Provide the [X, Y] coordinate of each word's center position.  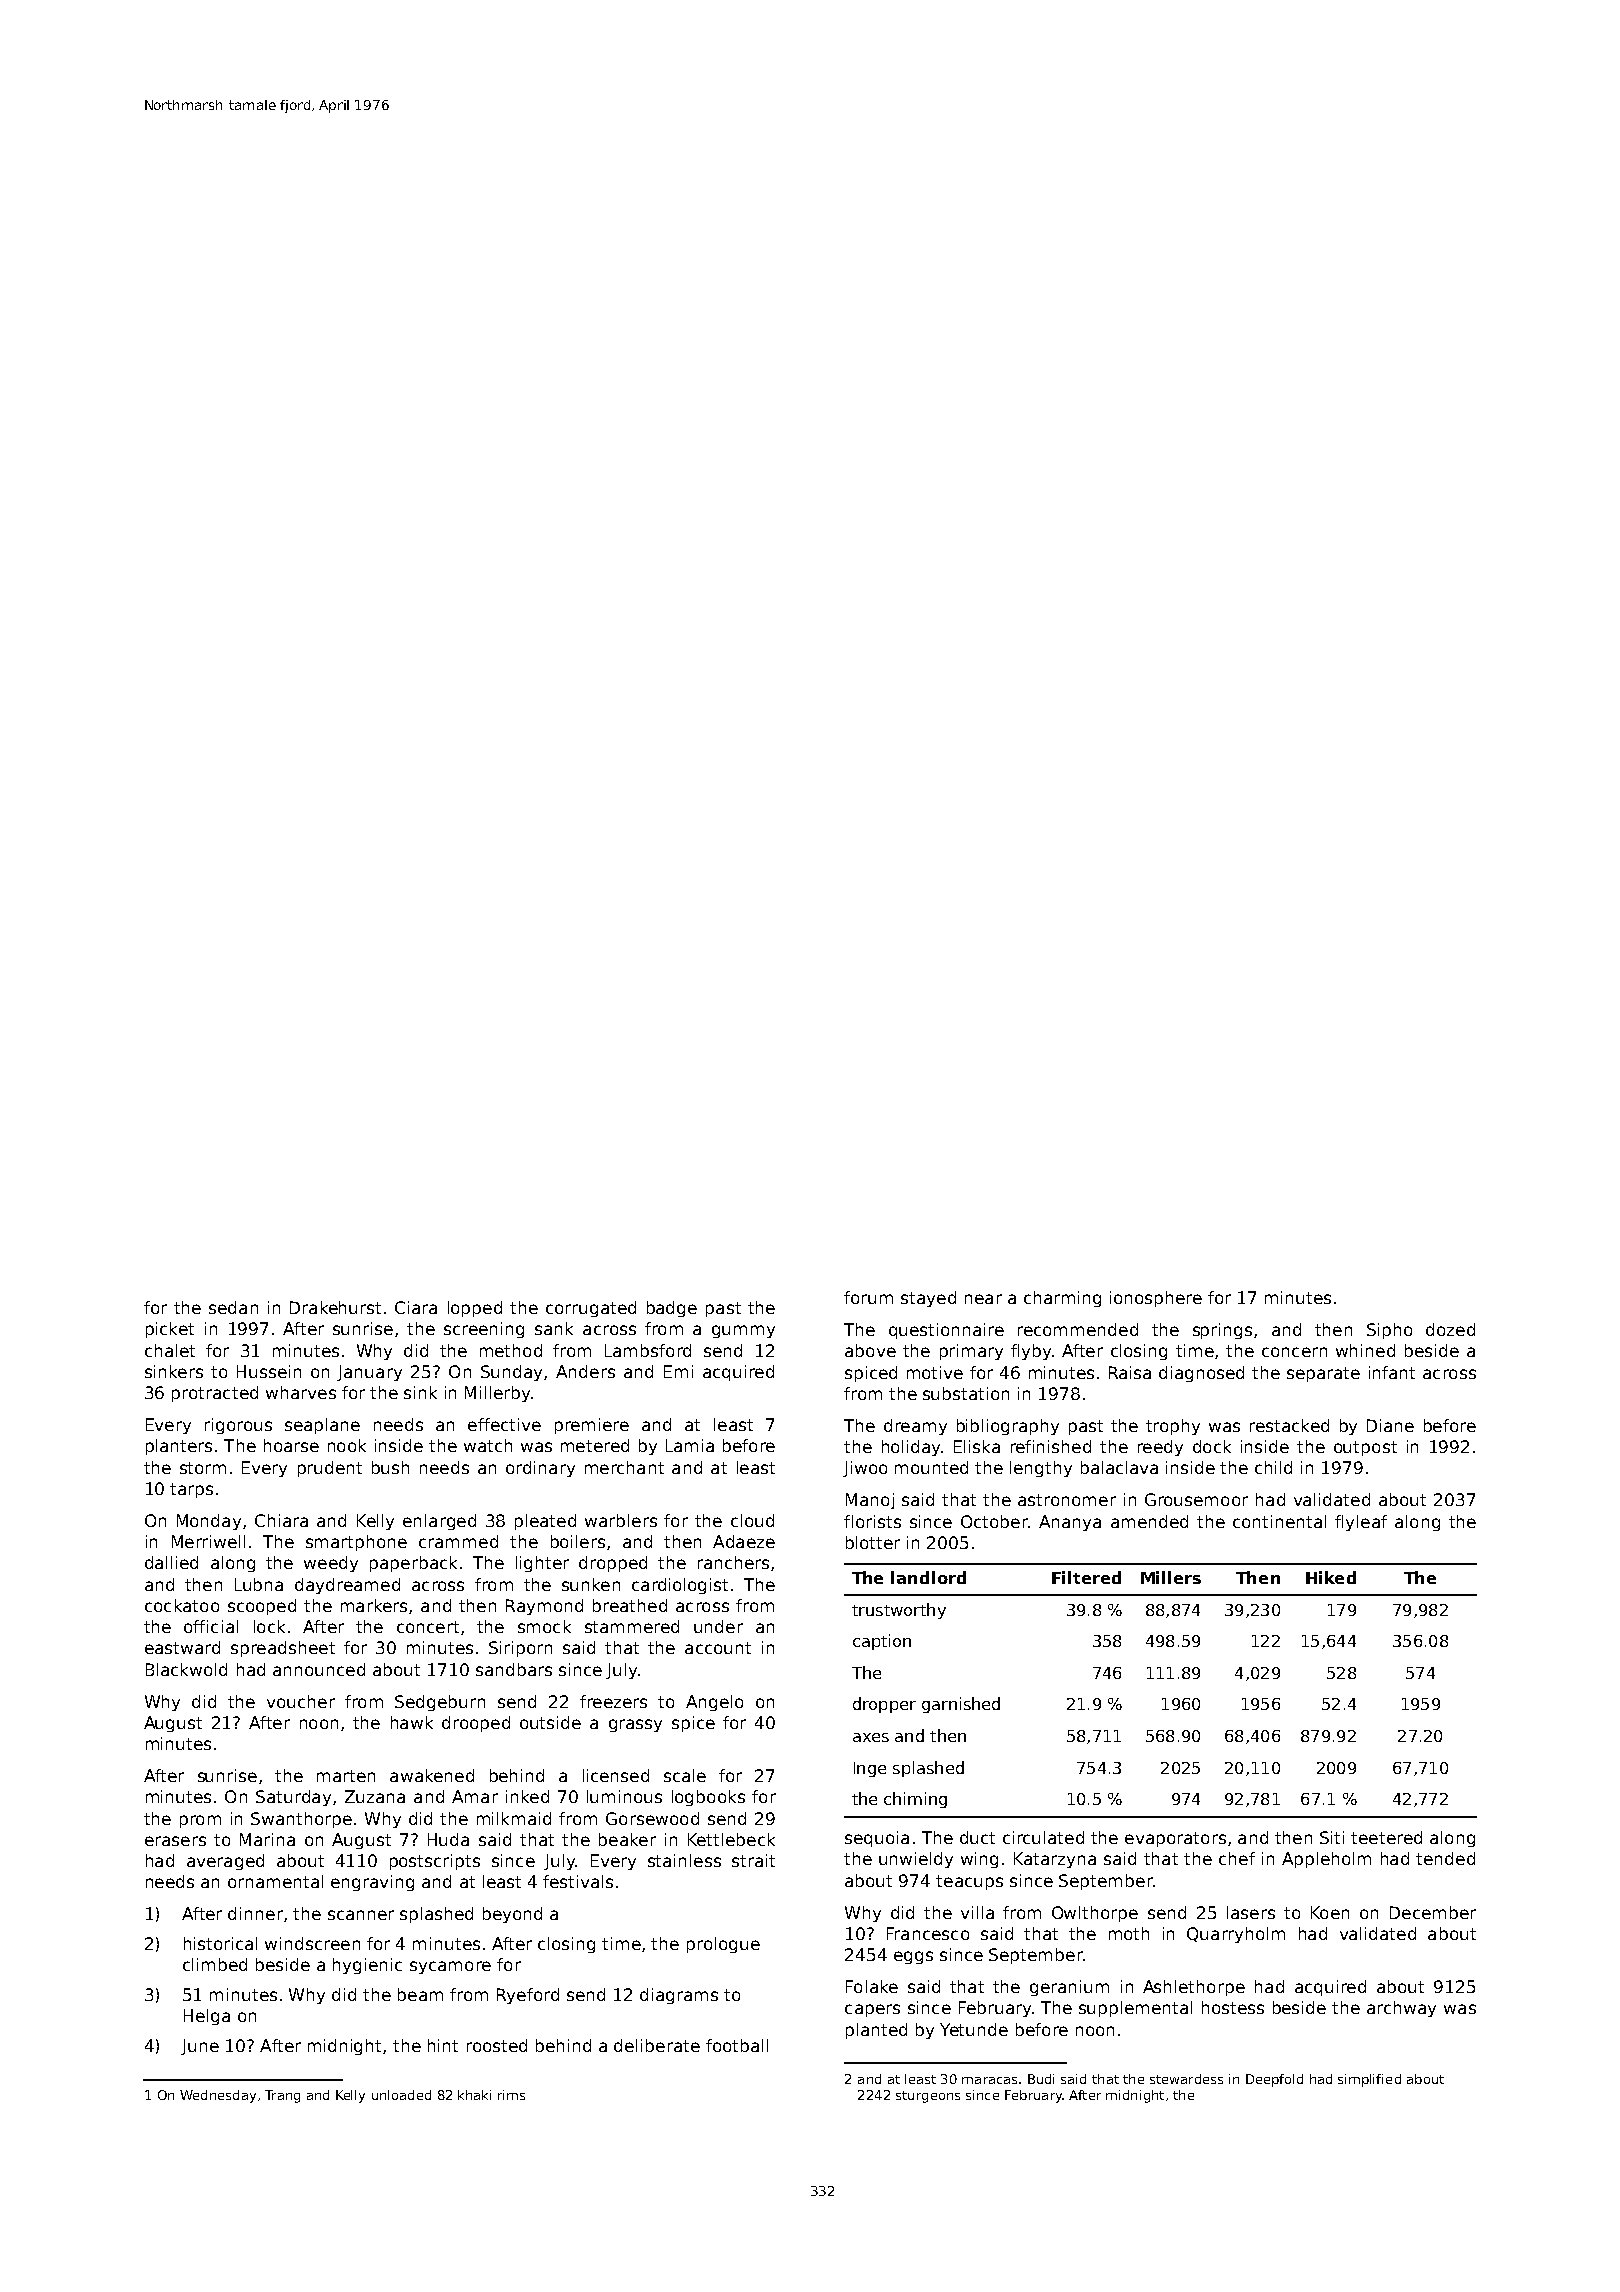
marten [346, 1776]
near [983, 1299]
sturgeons [928, 2097]
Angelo [714, 1703]
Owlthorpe [1095, 1914]
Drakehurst [335, 1307]
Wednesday [218, 2096]
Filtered [1086, 1577]
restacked [1289, 1425]
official [211, 1626]
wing [979, 1860]
